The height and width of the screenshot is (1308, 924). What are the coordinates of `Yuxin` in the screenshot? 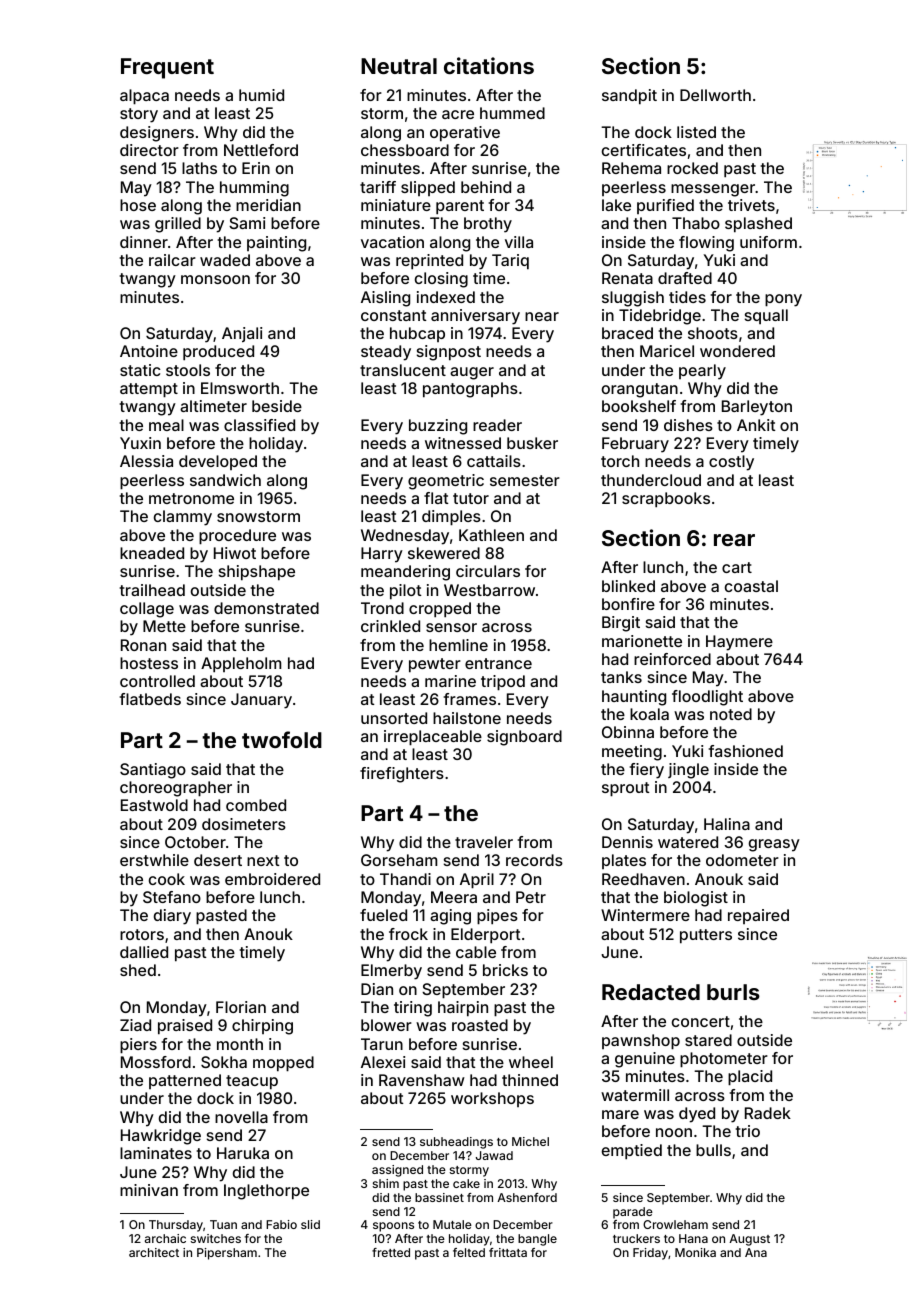 It's located at (140, 443).
